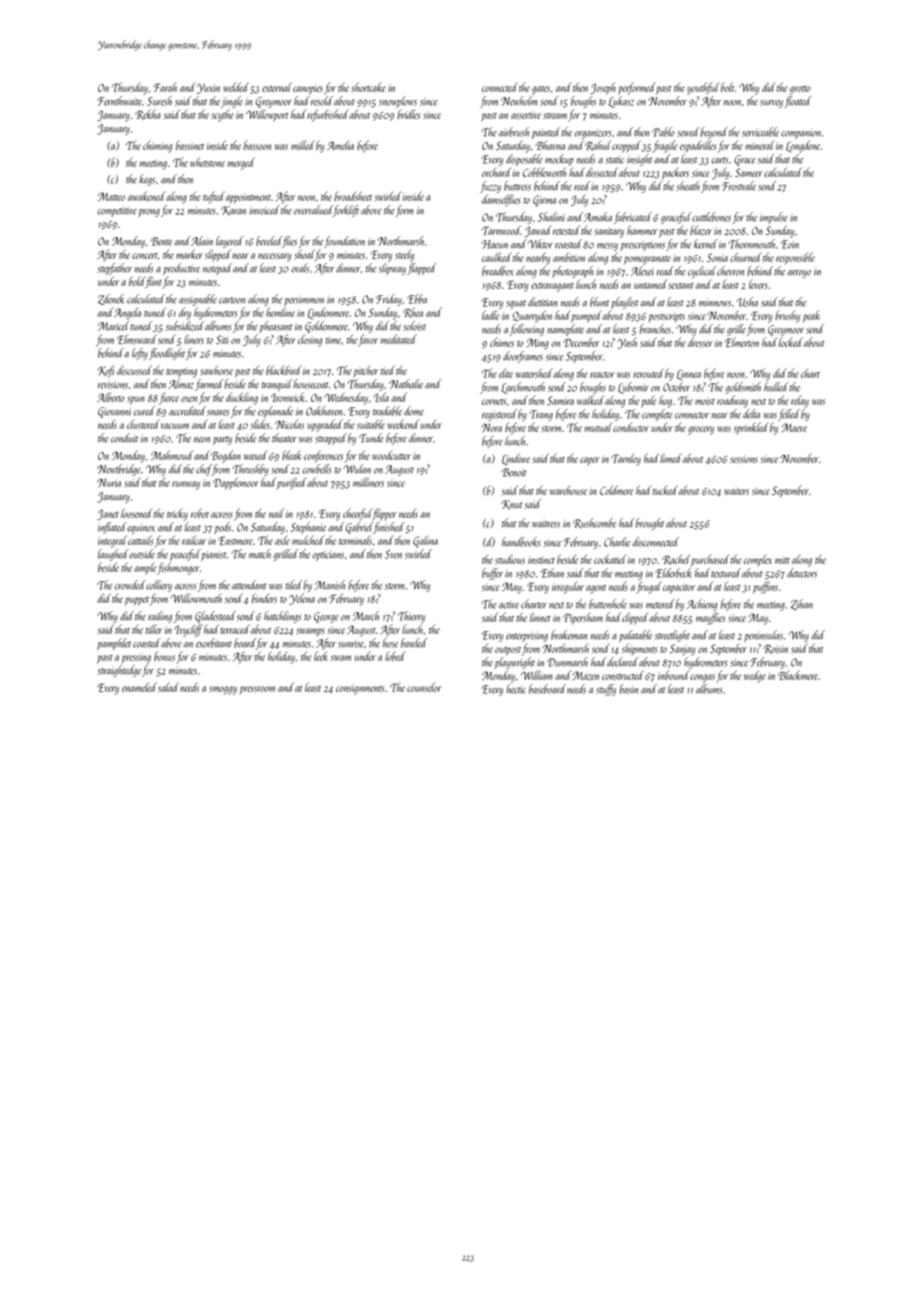 This screenshot has height=1308, width=924. Describe the element at coordinates (187, 411) in the screenshot. I see `accredited` at that location.
